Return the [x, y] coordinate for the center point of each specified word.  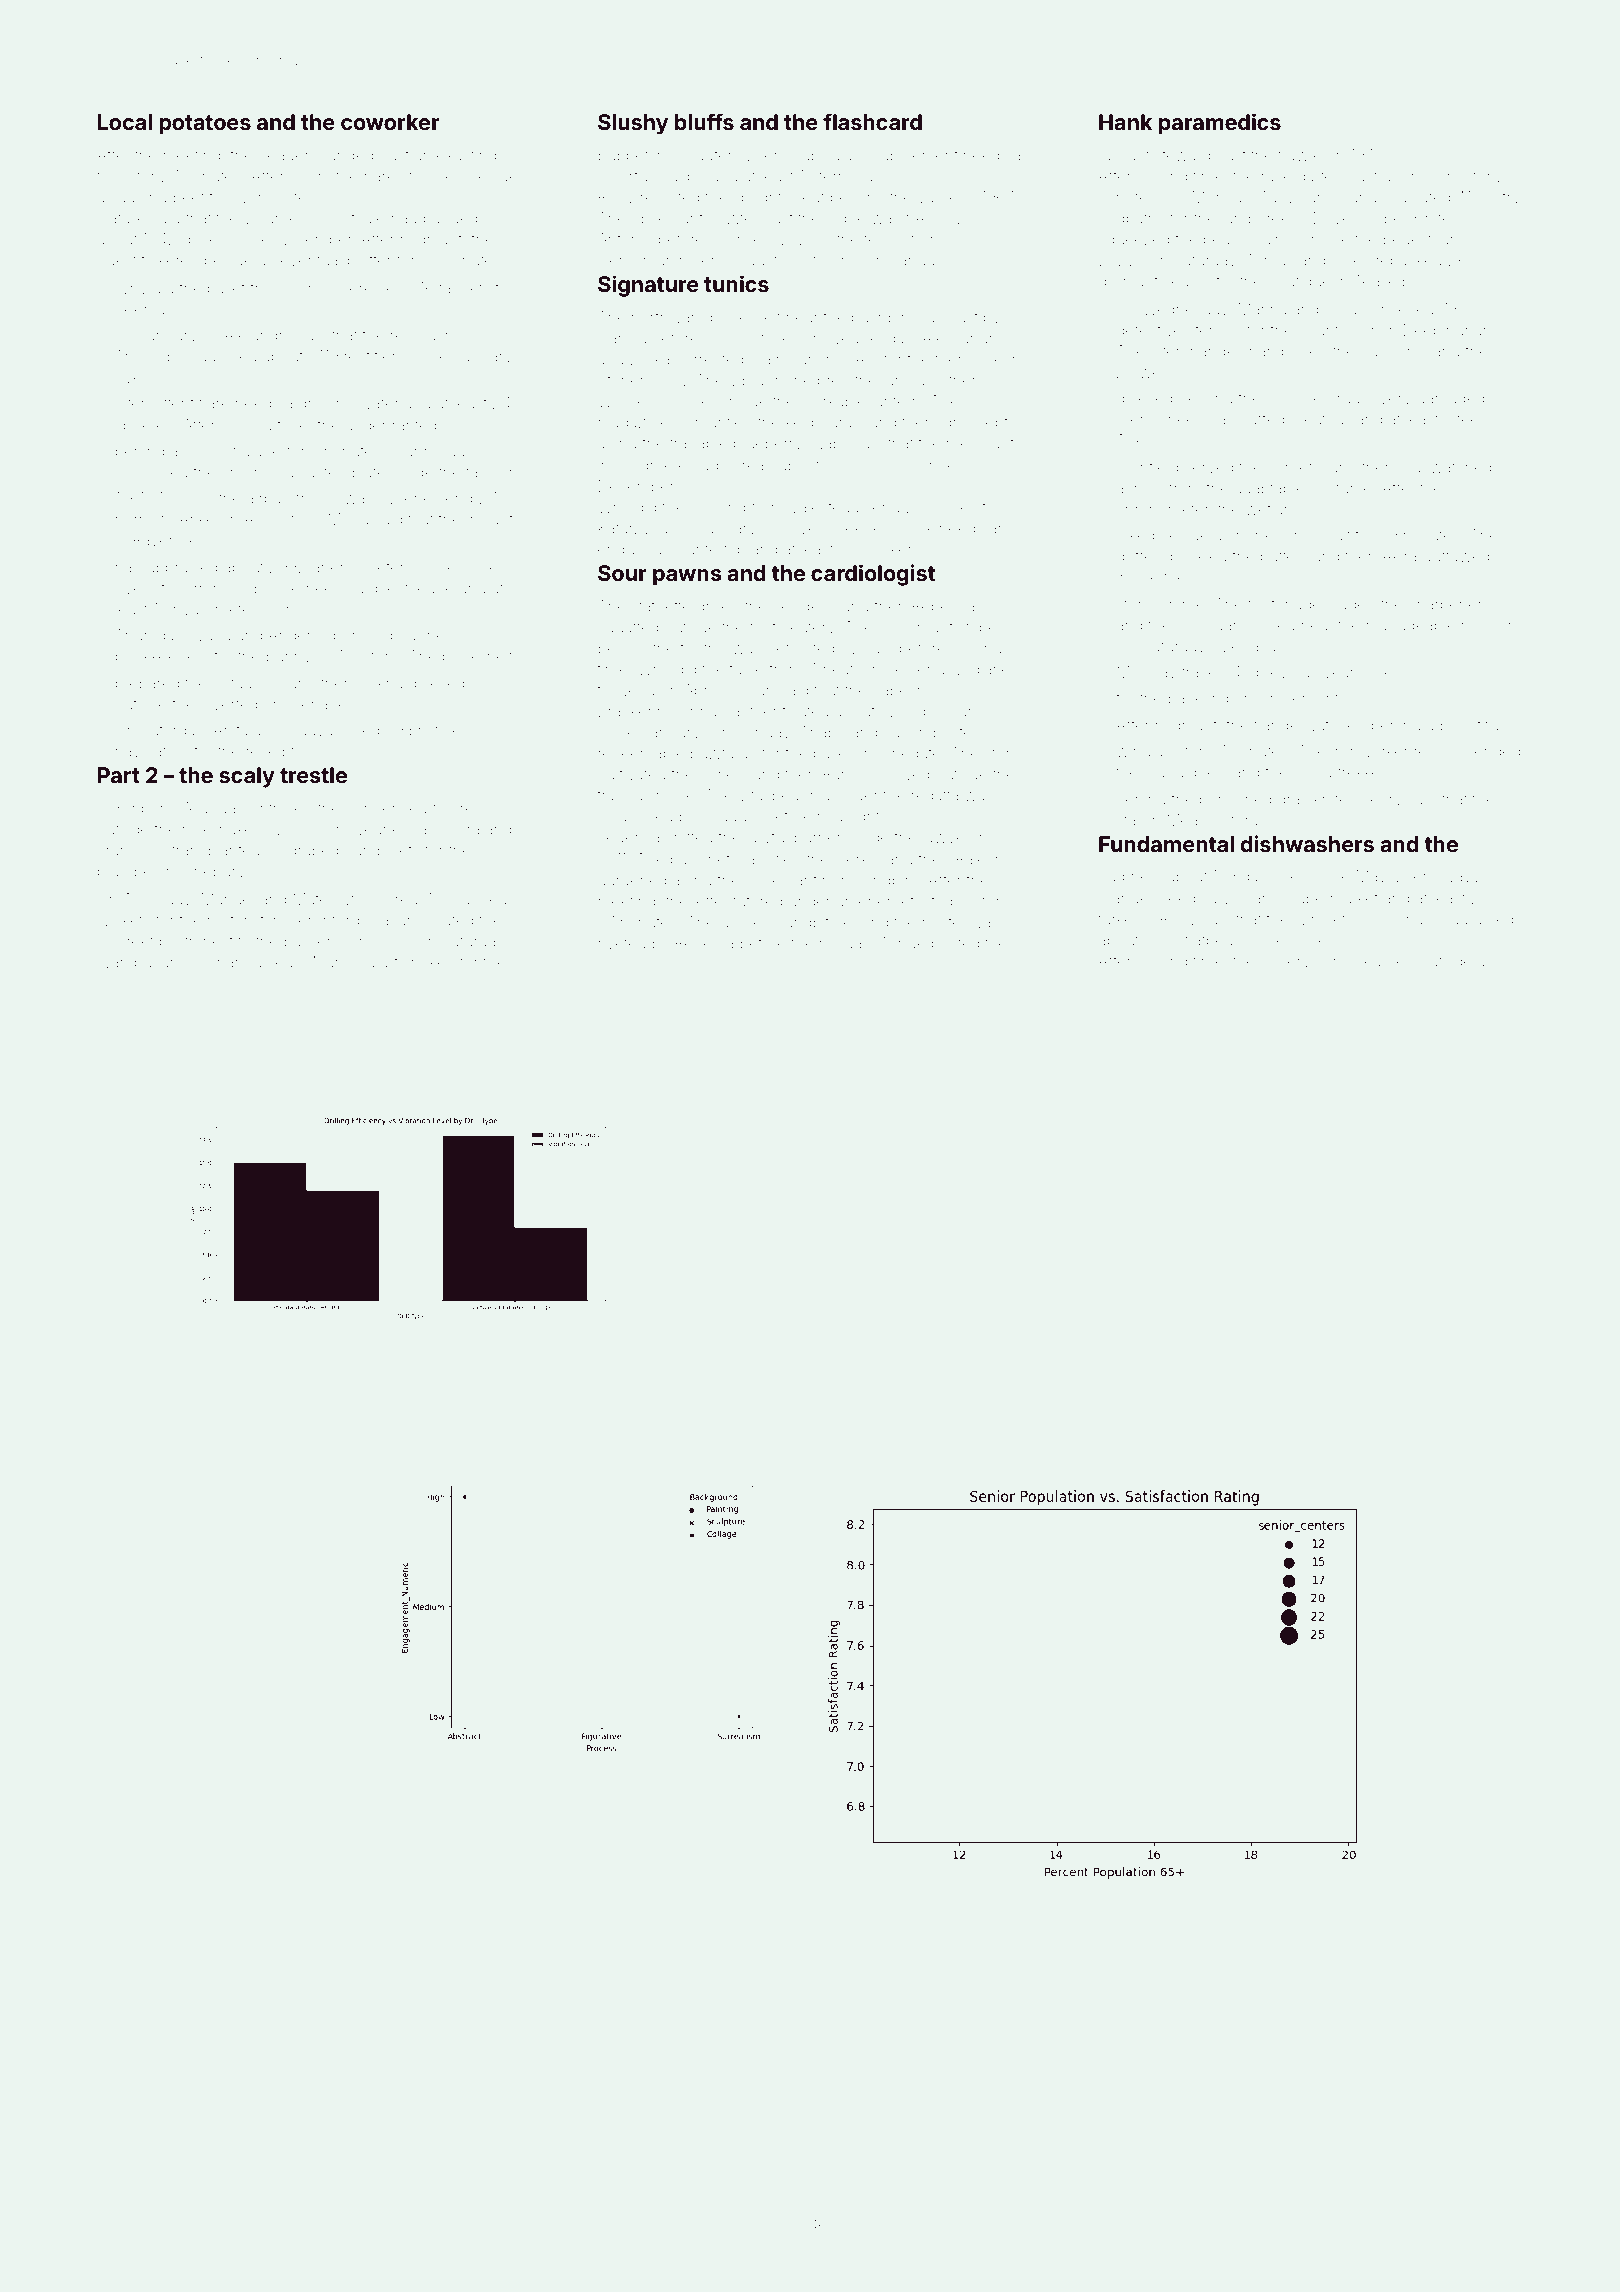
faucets [464, 287]
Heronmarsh [643, 260]
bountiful [1471, 724]
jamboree [1255, 219]
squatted [628, 627]
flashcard [872, 122]
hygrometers [218, 611]
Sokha [380, 683]
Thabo [823, 732]
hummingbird [870, 882]
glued [1493, 921]
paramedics [1220, 124]
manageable [1411, 627]
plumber [127, 872]
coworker [390, 122]
